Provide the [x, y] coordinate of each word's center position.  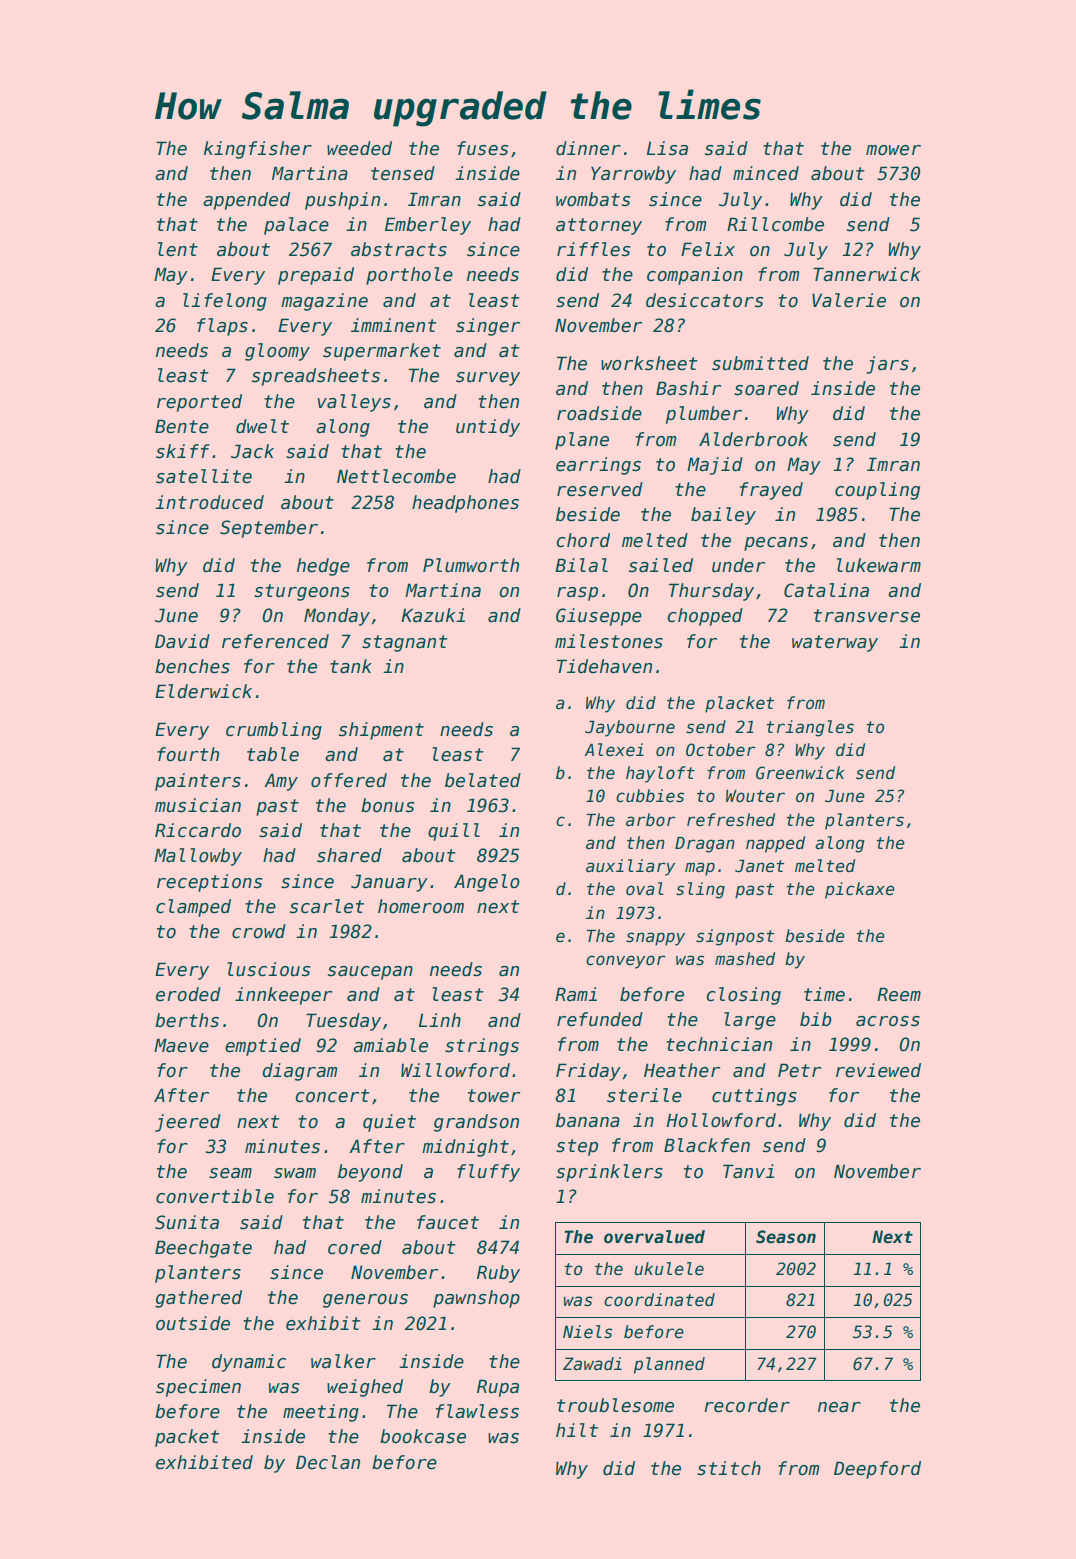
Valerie [849, 300]
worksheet [649, 363]
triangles [810, 728]
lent [178, 249]
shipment [381, 731]
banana [588, 1120]
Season [786, 1237]
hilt [577, 1430]
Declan [328, 1462]
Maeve [181, 1045]
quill [454, 832]
